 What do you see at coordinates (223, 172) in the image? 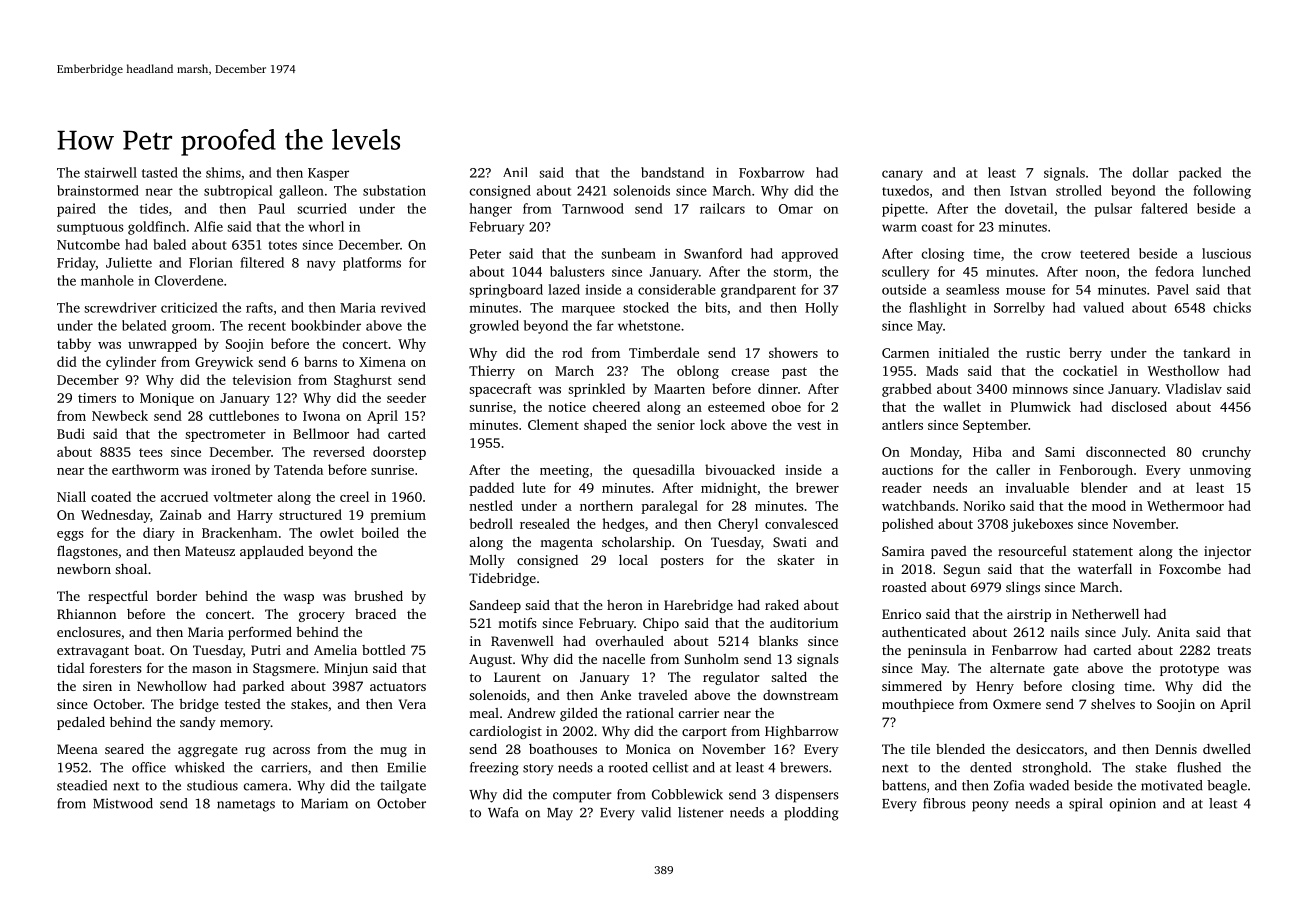
I see `shims` at bounding box center [223, 172].
